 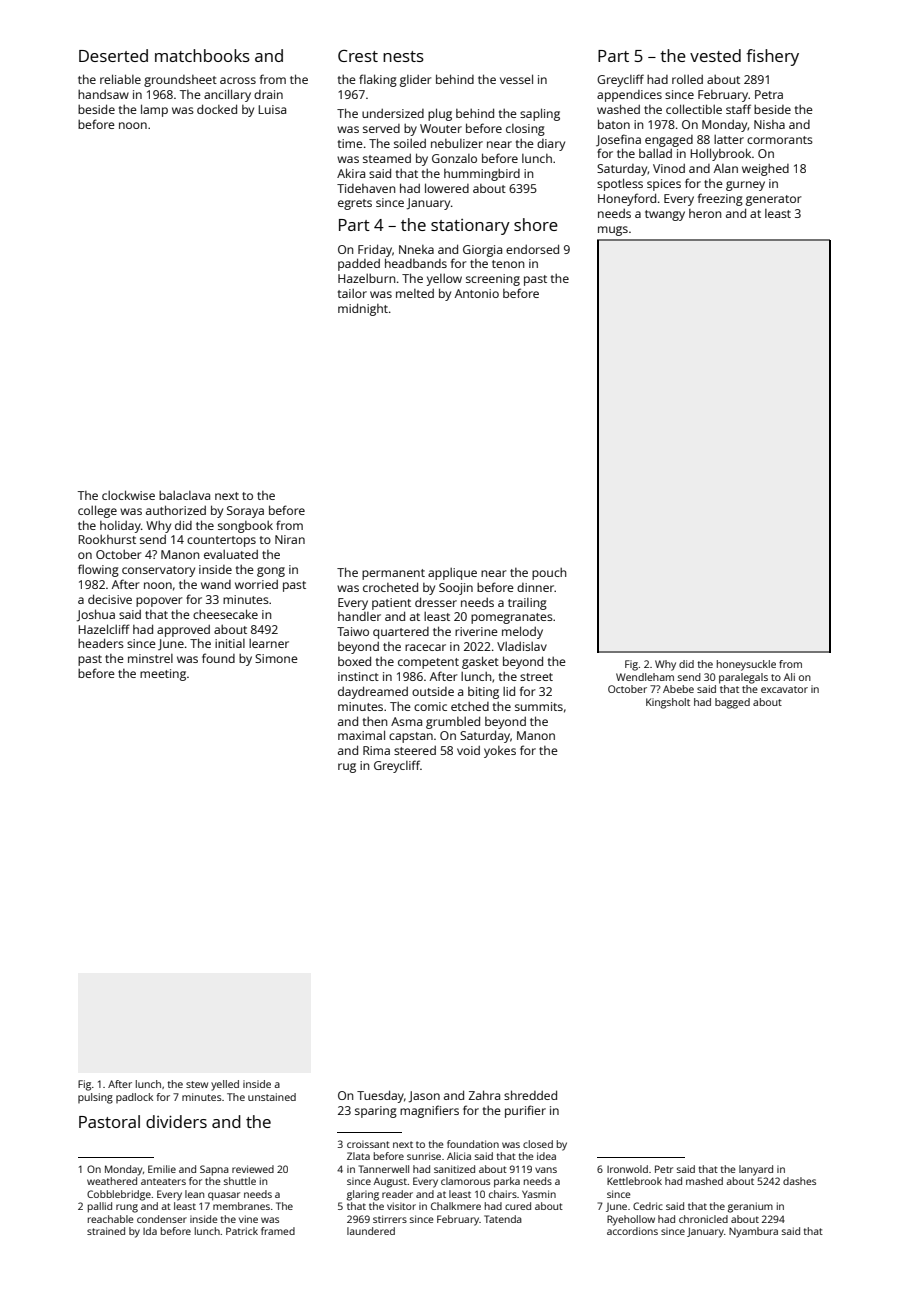 I want to click on midnight, so click(x=363, y=309).
